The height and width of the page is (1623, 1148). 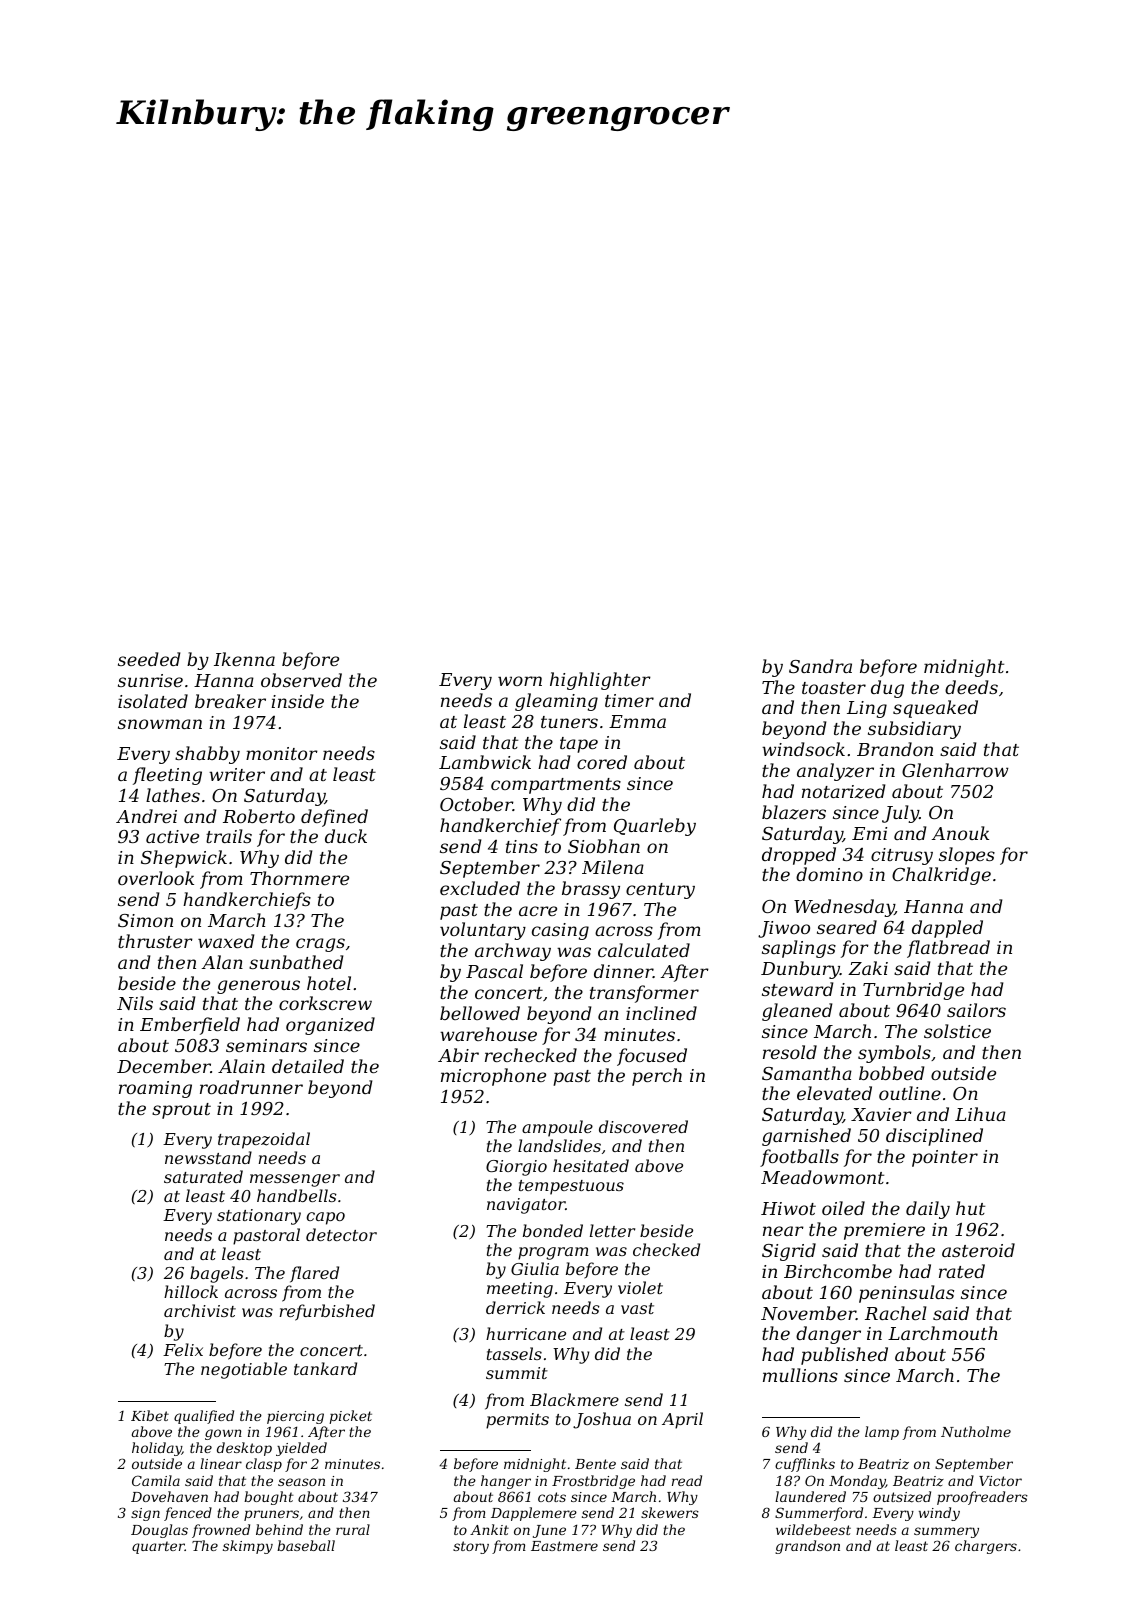 What do you see at coordinates (807, 1547) in the page?
I see `grandson` at bounding box center [807, 1547].
